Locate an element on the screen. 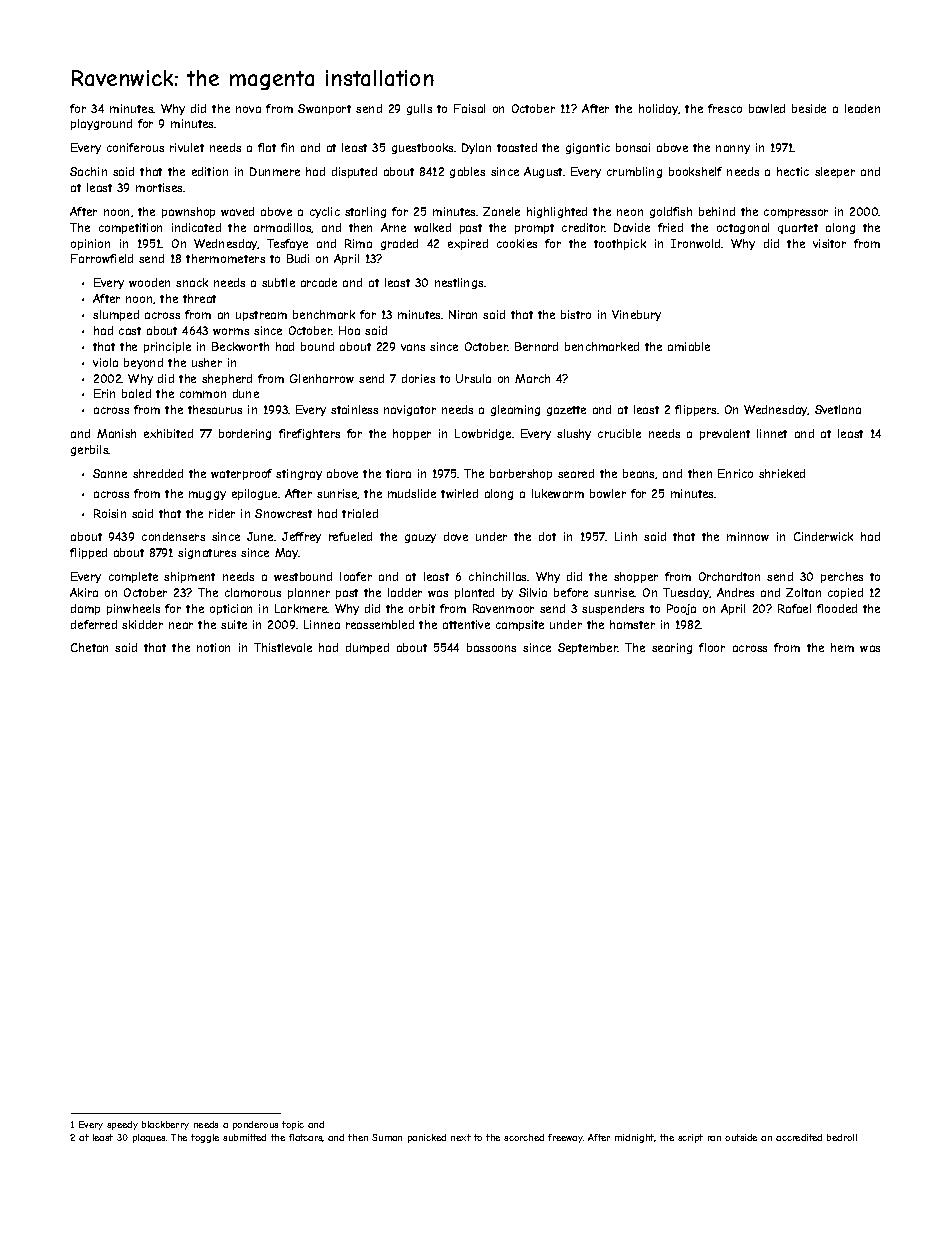 This screenshot has height=1233, width=952. gauzy is located at coordinates (420, 538).
